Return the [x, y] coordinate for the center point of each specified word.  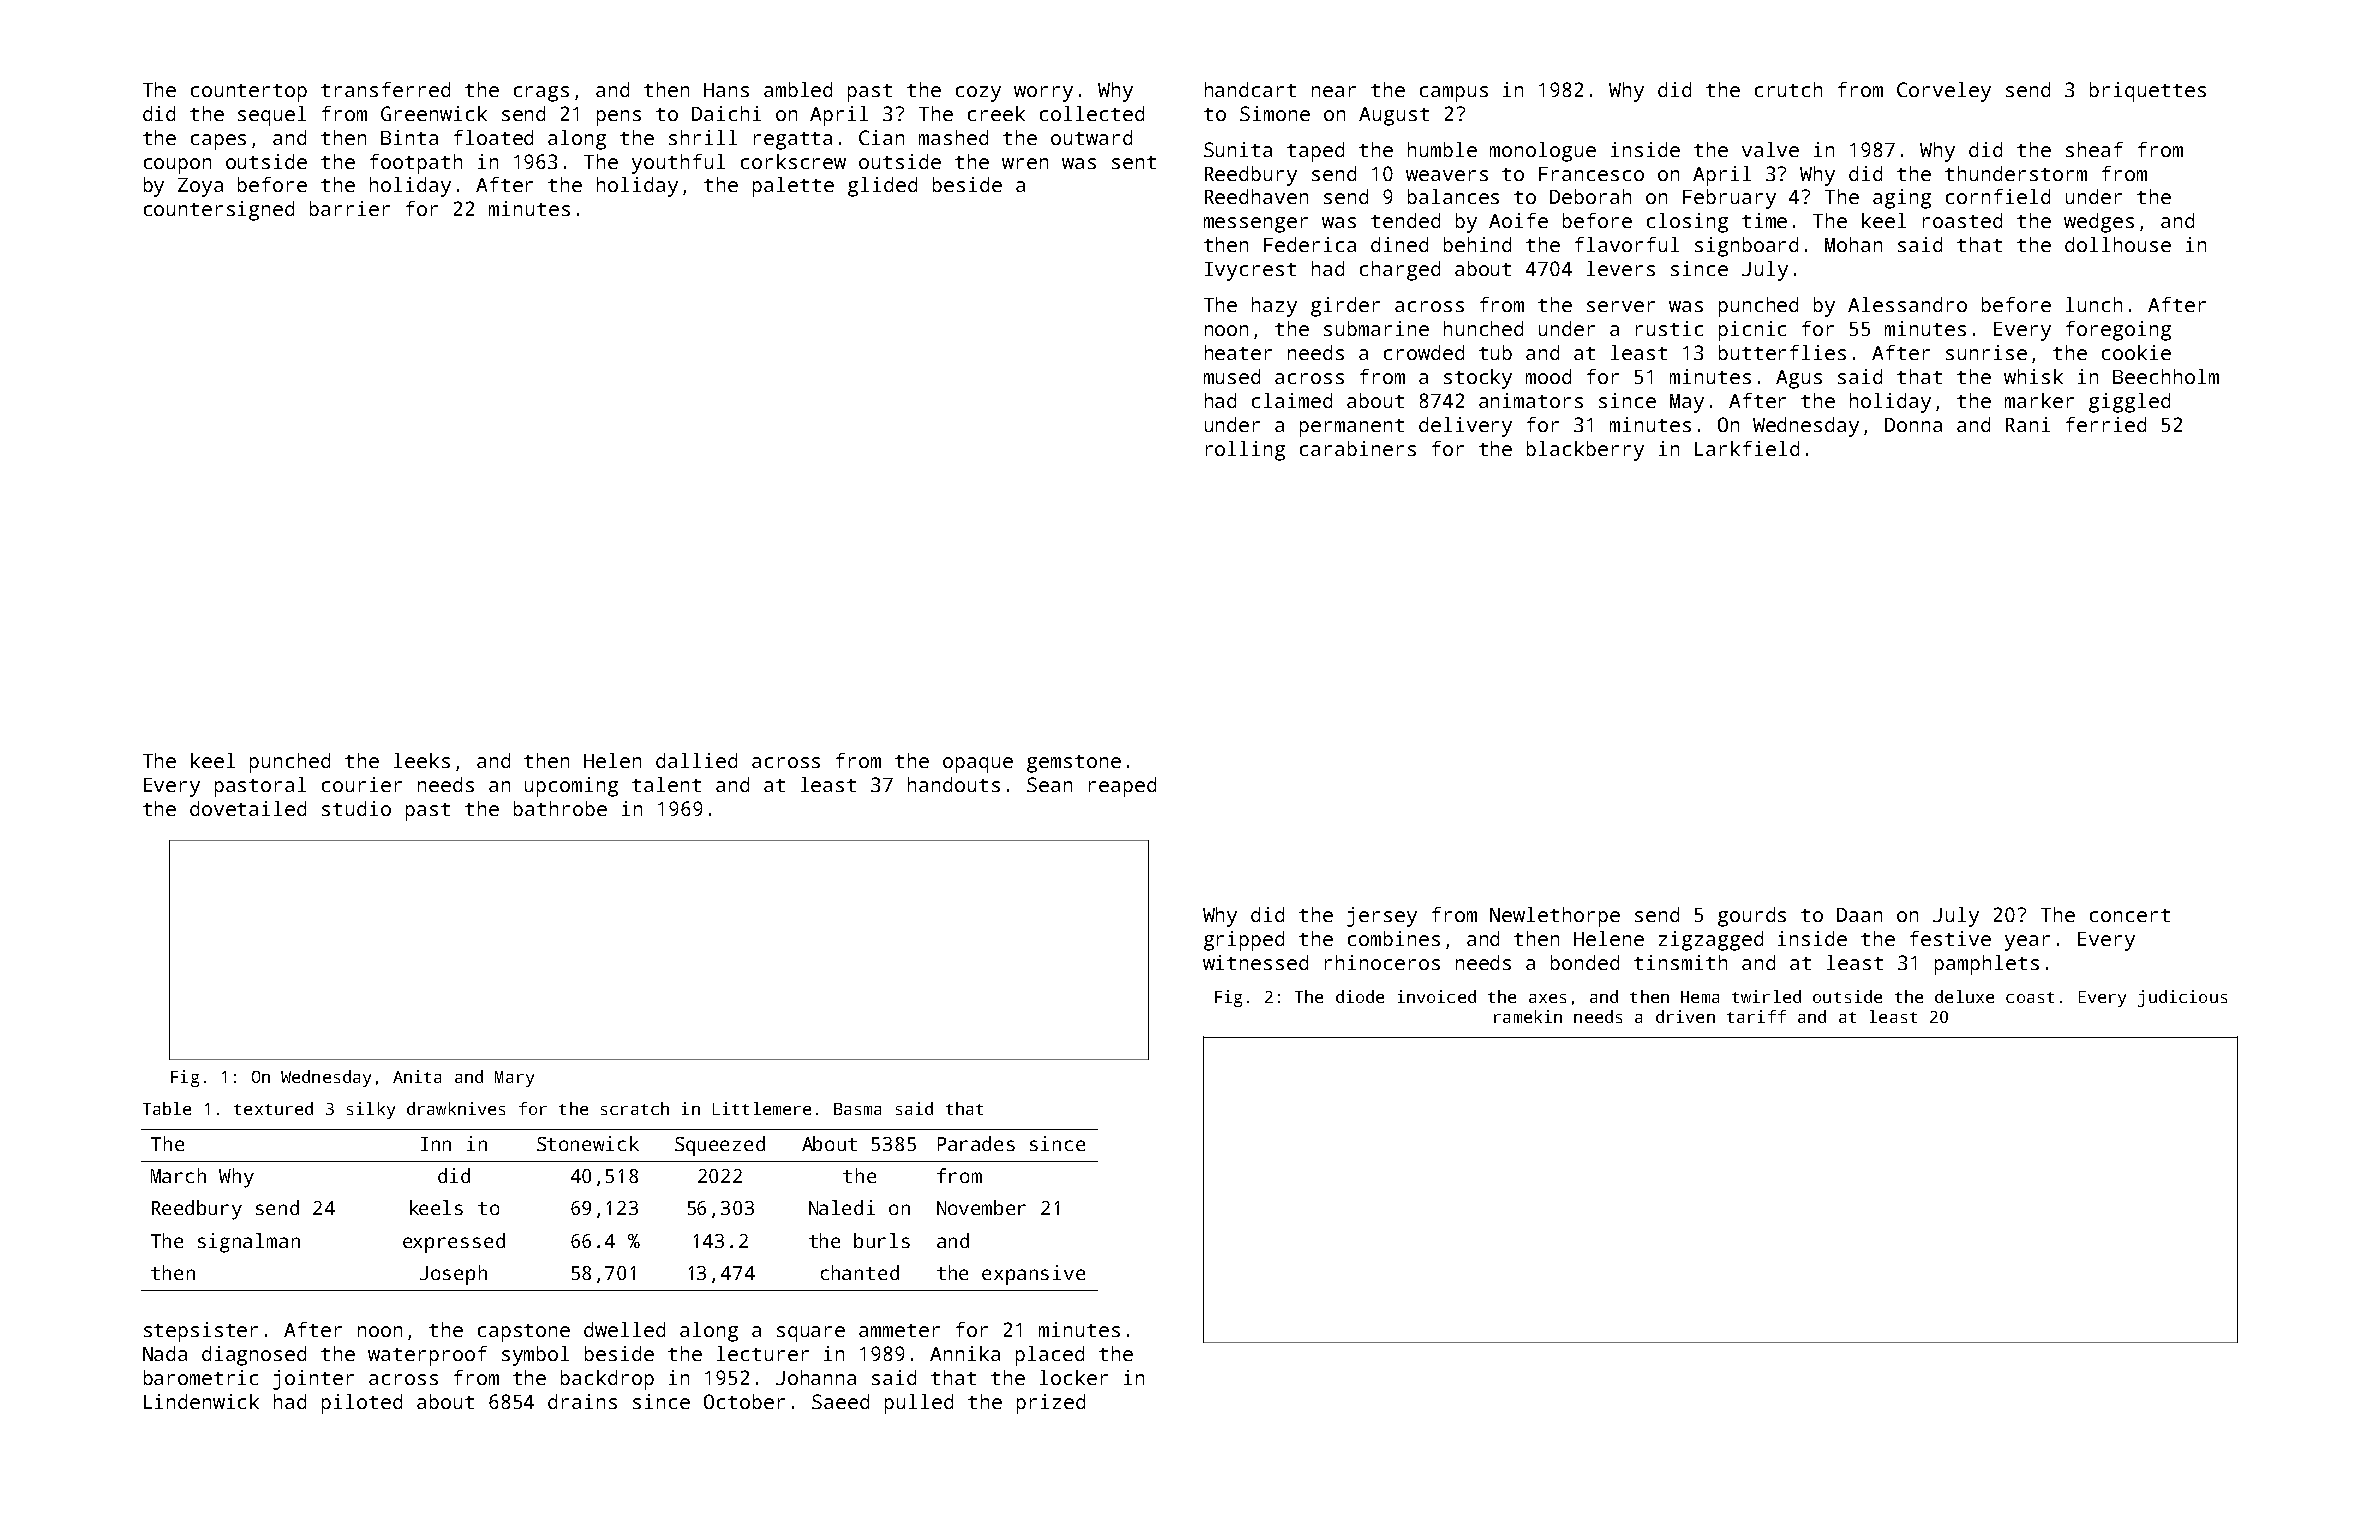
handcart [1250, 89]
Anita [417, 1076]
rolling [1245, 451]
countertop [249, 93]
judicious [2182, 998]
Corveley [1944, 92]
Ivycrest [1250, 271]
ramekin [1528, 1016]
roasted [1962, 220]
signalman [249, 1243]
